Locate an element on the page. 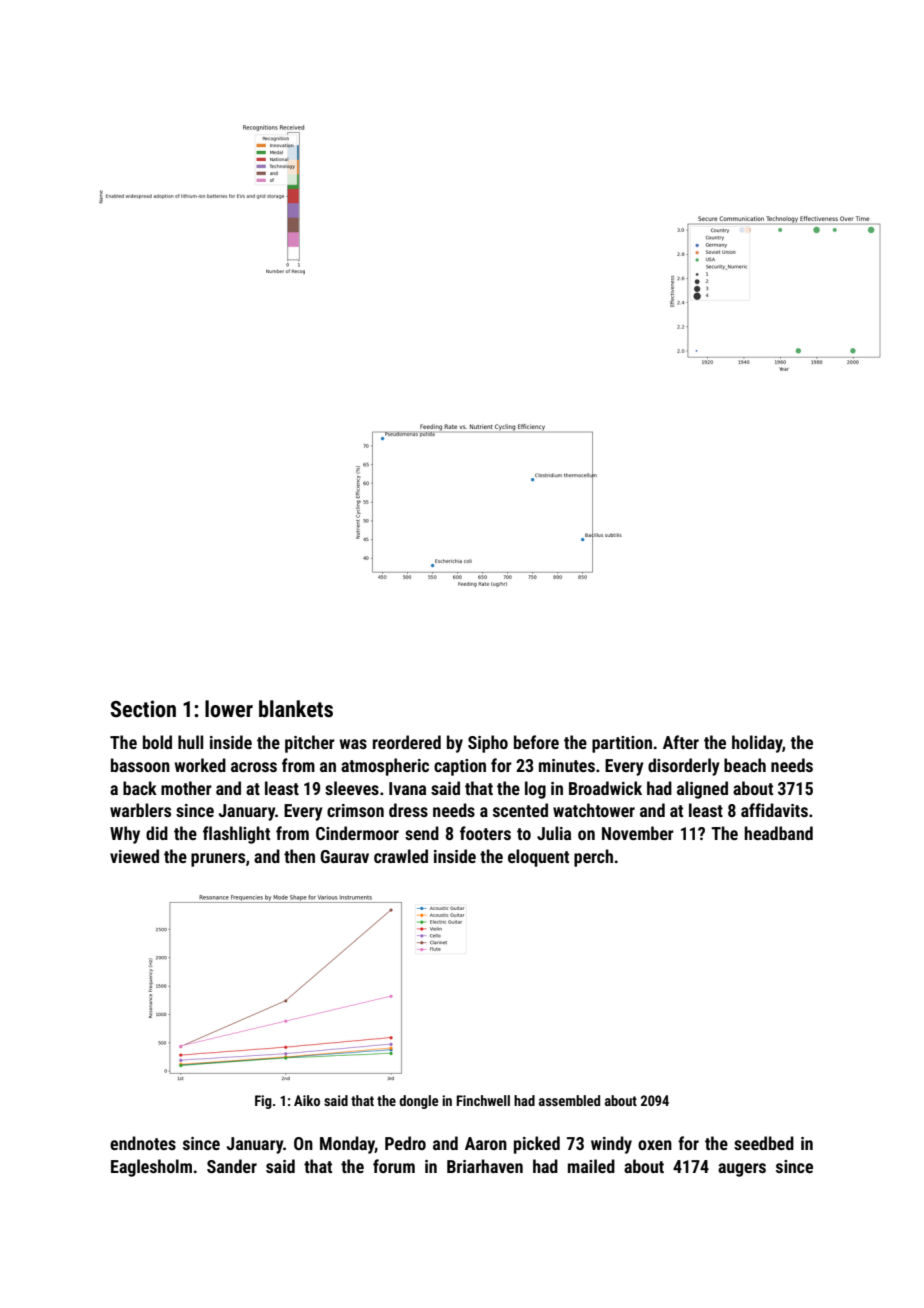  pruners is located at coordinates (218, 860).
